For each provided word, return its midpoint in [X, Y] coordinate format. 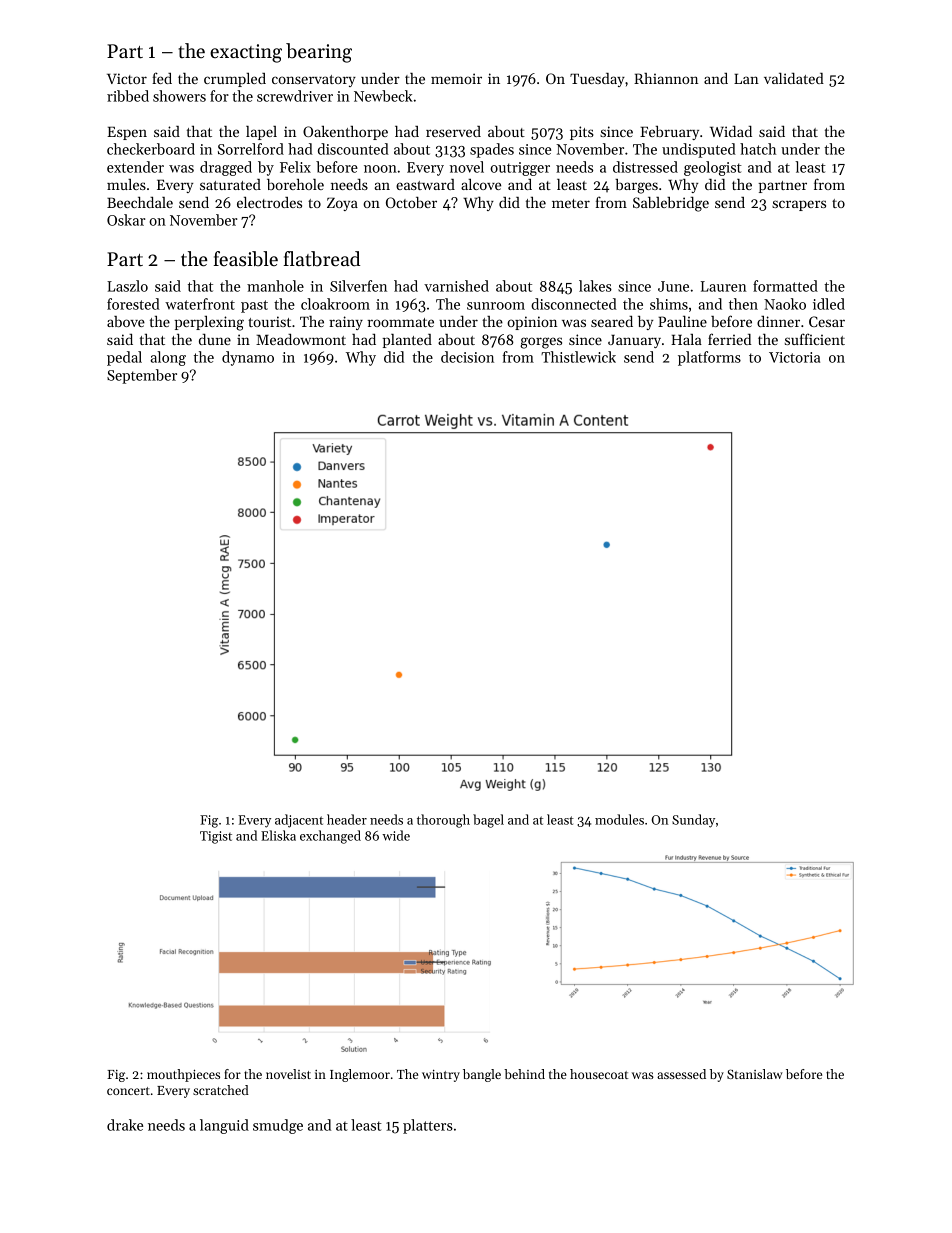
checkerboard [151, 149]
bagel [488, 821]
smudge [278, 1126]
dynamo [248, 358]
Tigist [216, 837]
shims [669, 304]
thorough [443, 821]
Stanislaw [755, 1074]
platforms [709, 358]
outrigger [520, 169]
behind [524, 1074]
